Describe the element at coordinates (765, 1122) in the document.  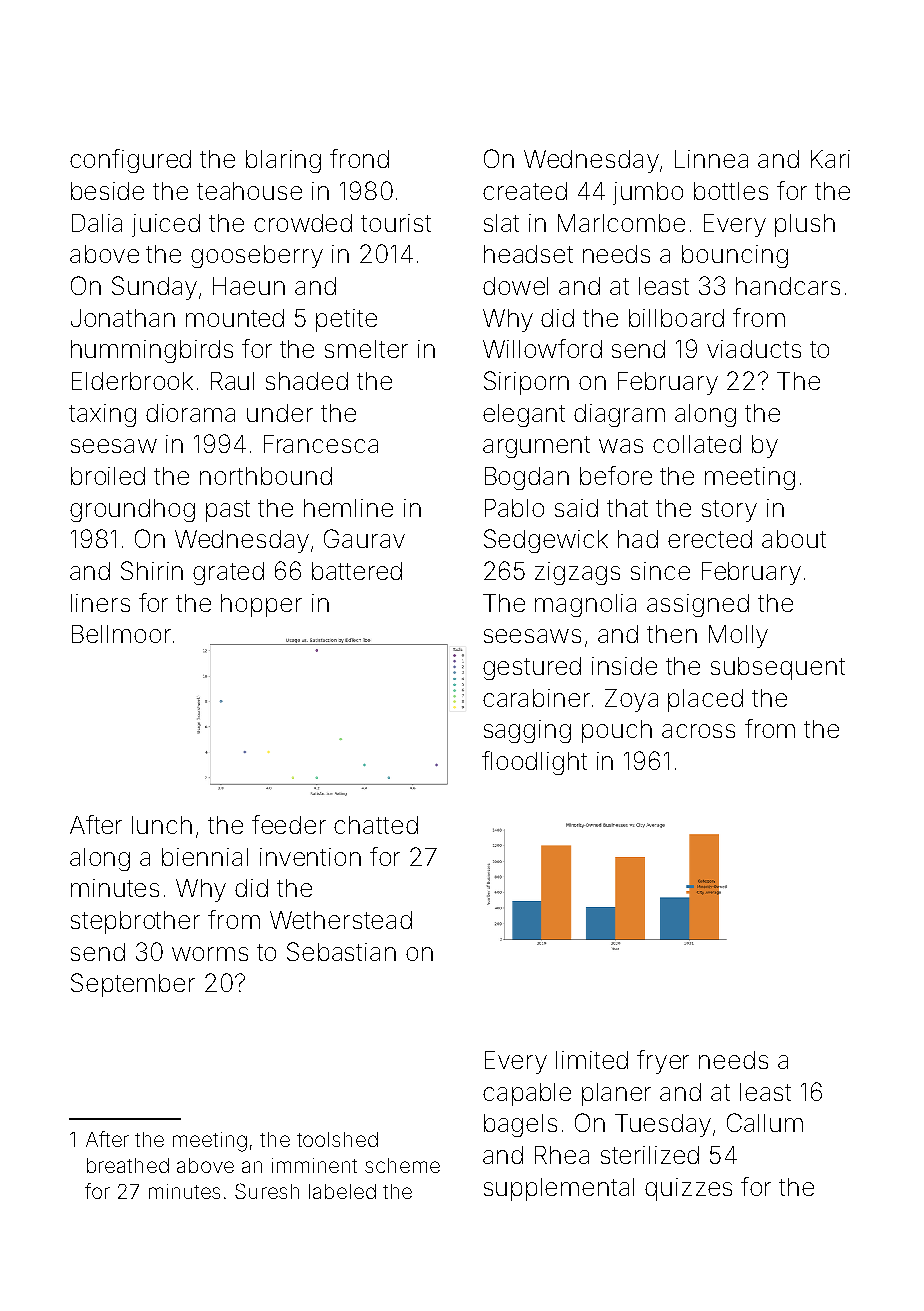
I see `Callum` at that location.
